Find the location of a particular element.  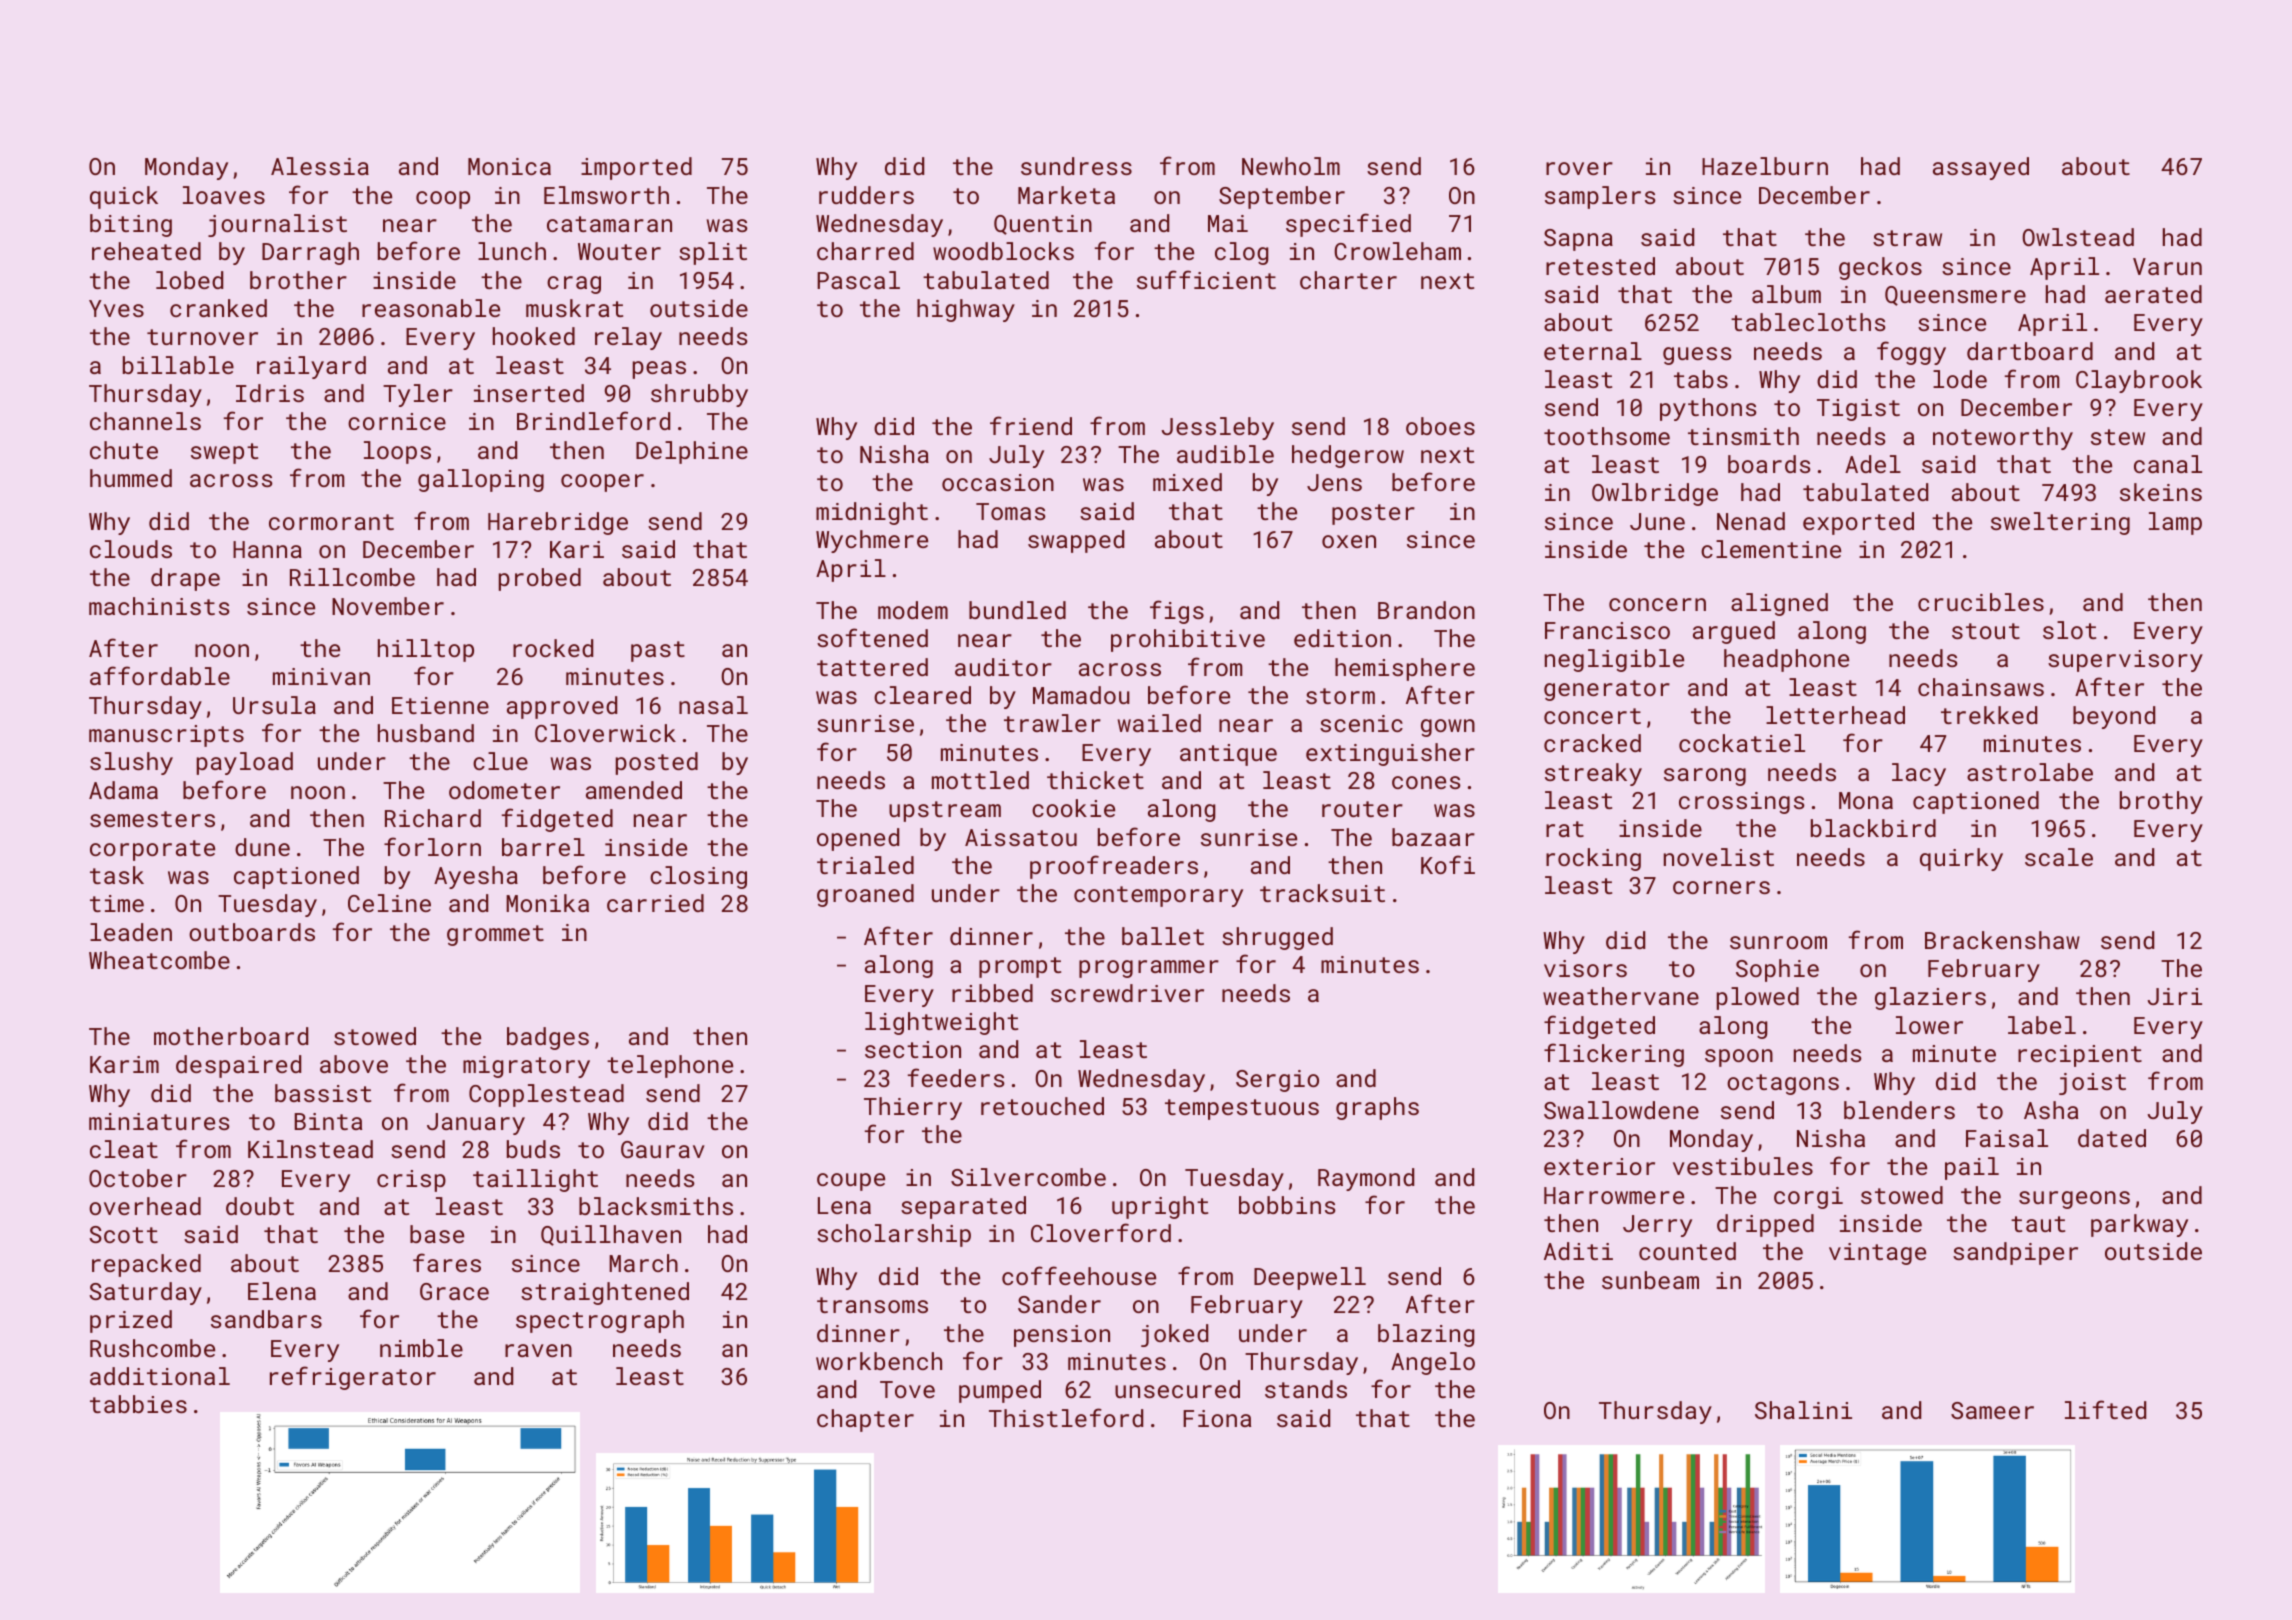

auditor is located at coordinates (1003, 667).
